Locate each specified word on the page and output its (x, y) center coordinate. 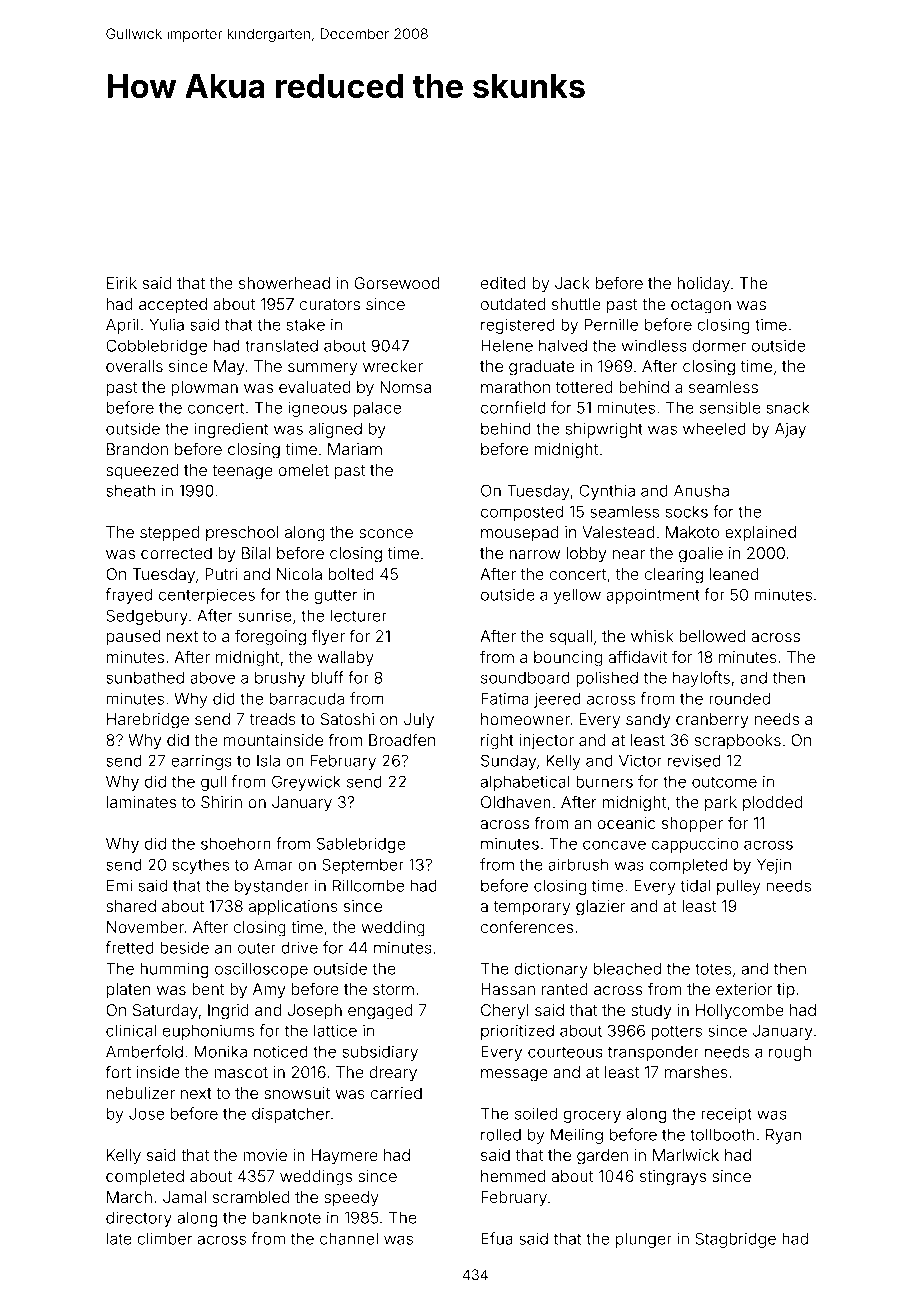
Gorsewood (396, 283)
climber (164, 1238)
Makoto (692, 532)
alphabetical (525, 783)
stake (306, 325)
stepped (169, 534)
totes (713, 969)
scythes (201, 866)
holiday (703, 285)
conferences (527, 926)
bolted (351, 574)
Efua (497, 1238)
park (721, 804)
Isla (268, 761)
